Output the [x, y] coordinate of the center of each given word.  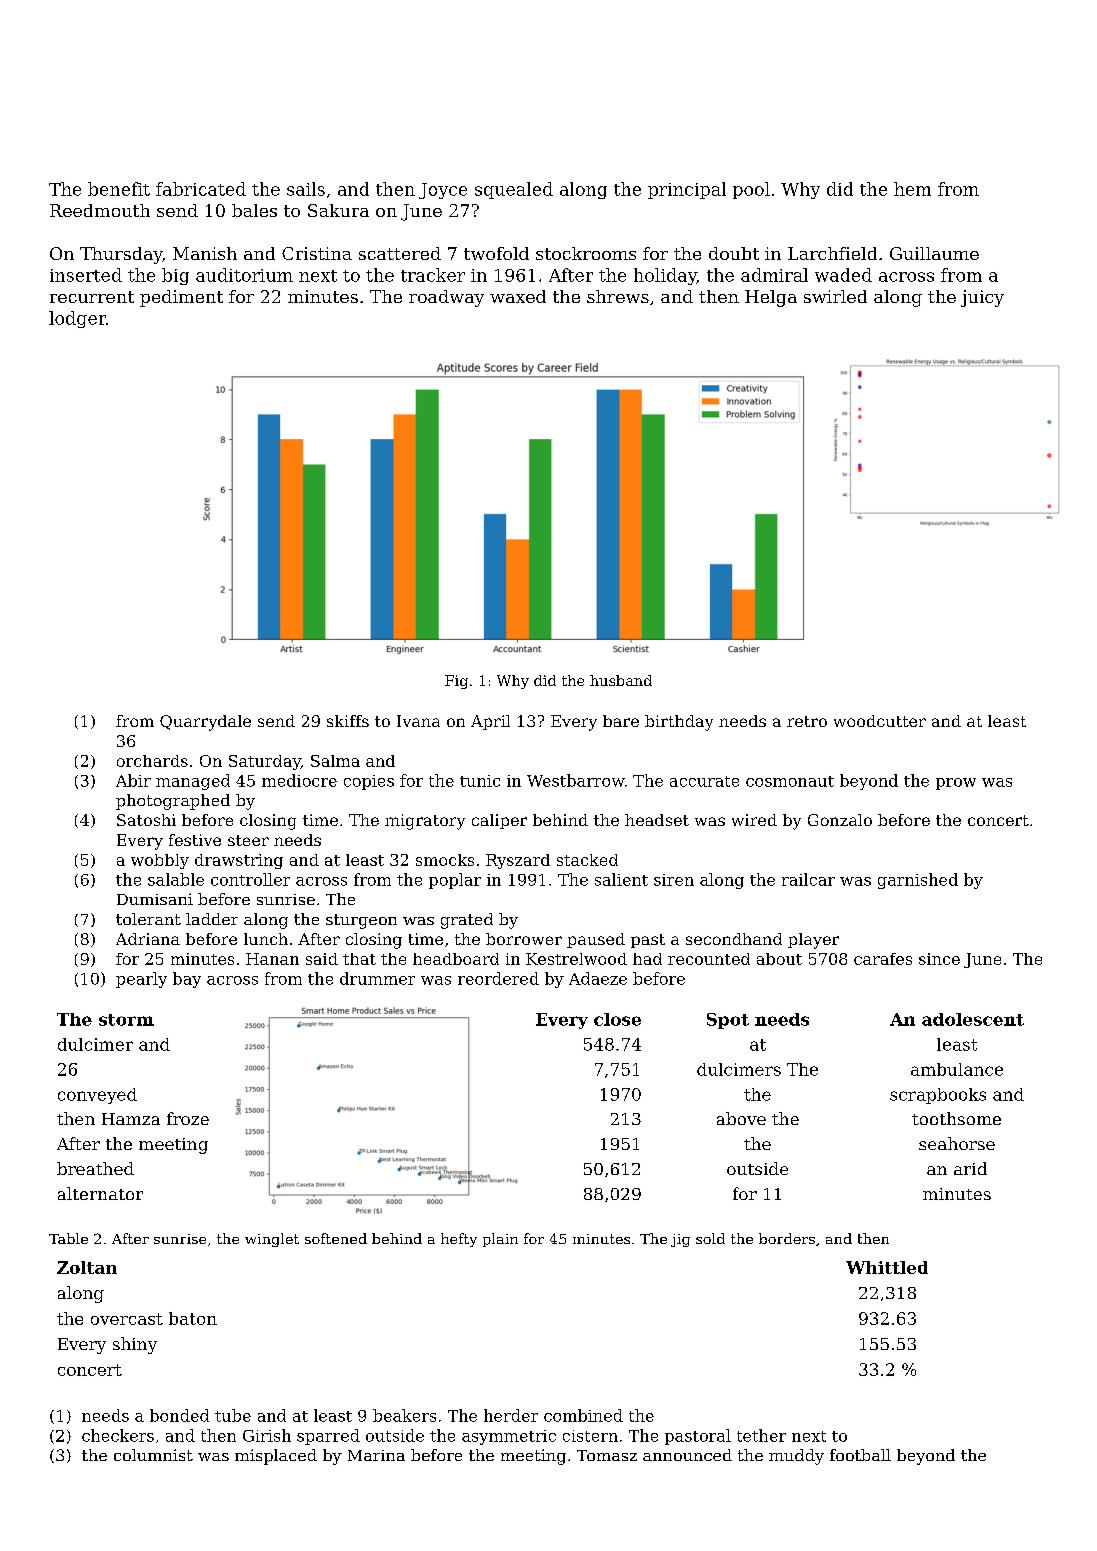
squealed [514, 190]
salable [176, 879]
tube [233, 1415]
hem [912, 189]
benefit [119, 189]
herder [511, 1415]
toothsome [956, 1118]
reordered [498, 978]
